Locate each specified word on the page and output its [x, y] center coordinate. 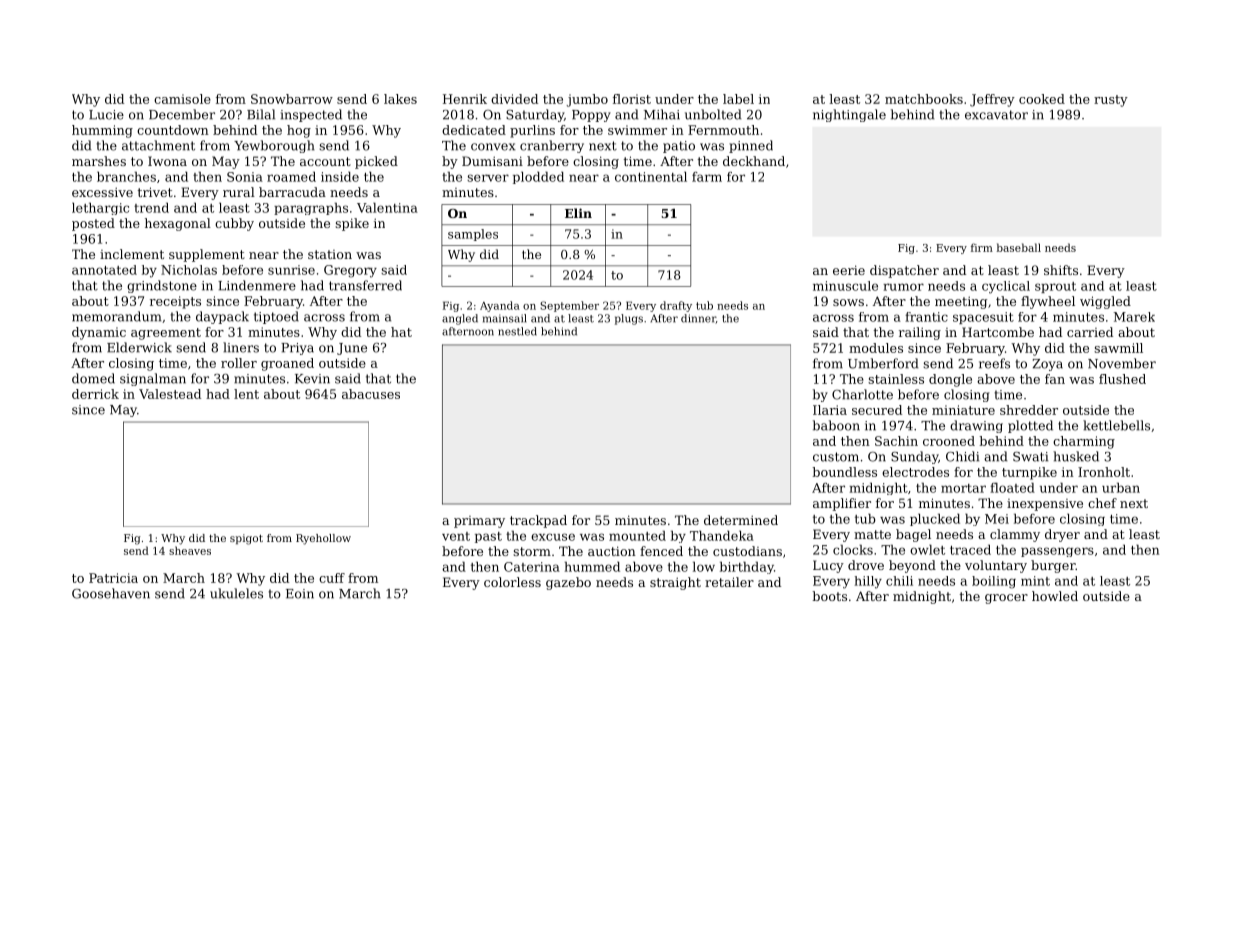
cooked [1042, 99]
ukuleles [236, 593]
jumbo [587, 100]
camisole [182, 99]
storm [532, 551]
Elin [578, 213]
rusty [1111, 101]
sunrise [291, 270]
